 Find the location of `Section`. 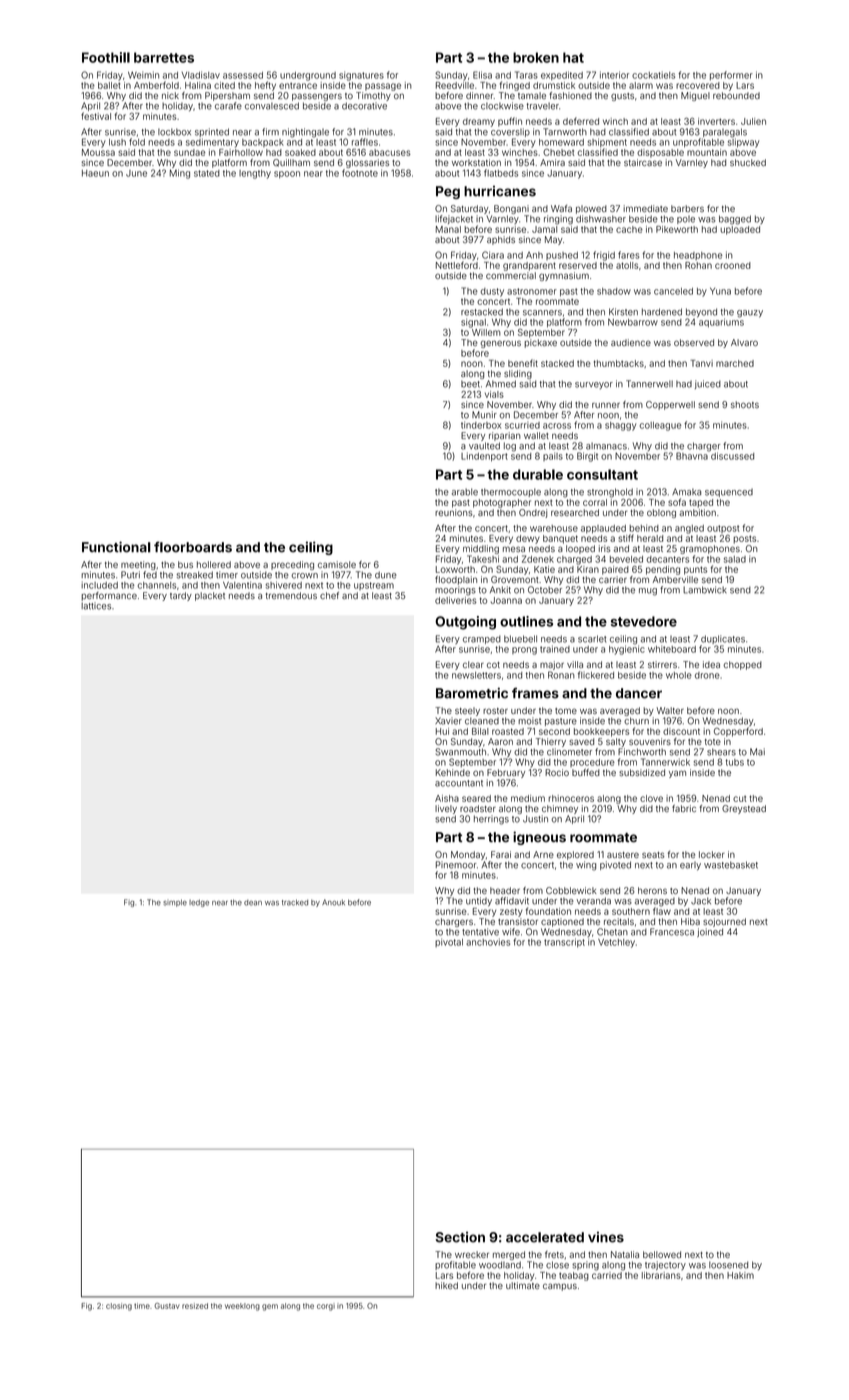

Section is located at coordinates (460, 1237).
